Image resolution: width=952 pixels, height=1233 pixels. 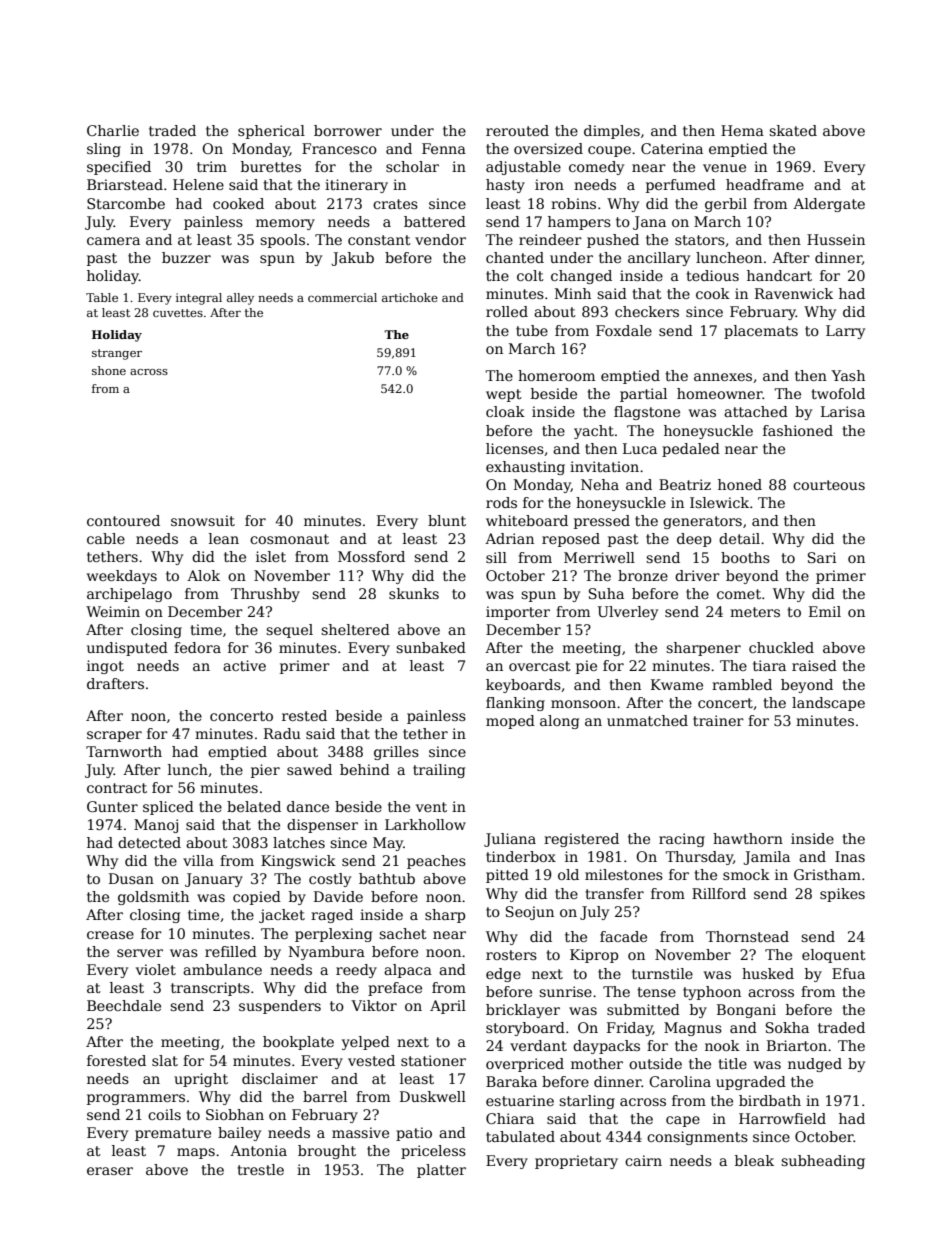 I want to click on vendor, so click(x=440, y=239).
